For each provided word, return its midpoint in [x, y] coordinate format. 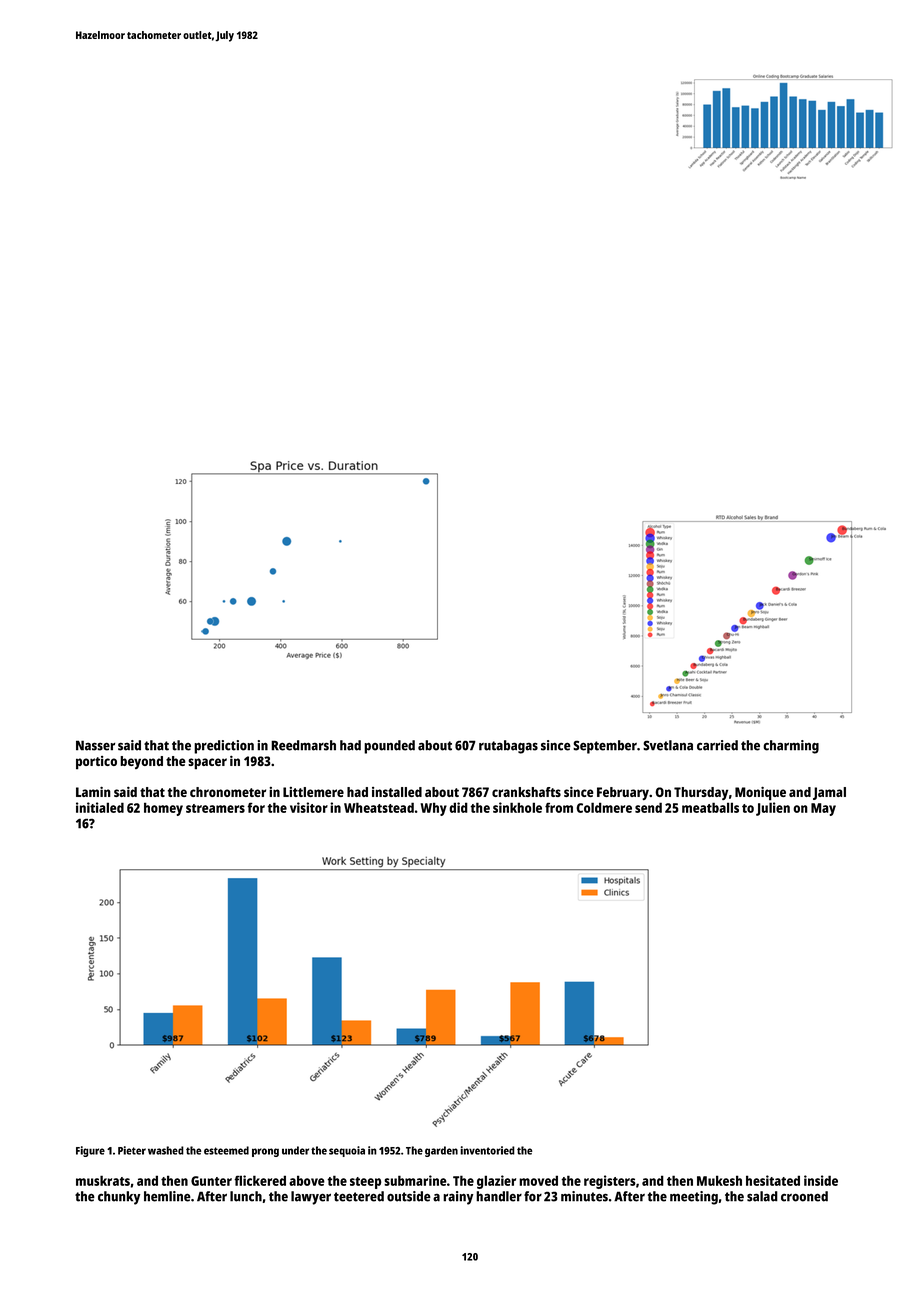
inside [821, 1180]
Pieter [132, 1150]
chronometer [228, 792]
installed [397, 792]
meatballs [710, 807]
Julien [773, 809]
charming [791, 747]
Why [433, 809]
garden [441, 1151]
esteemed [226, 1150]
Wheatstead [379, 807]
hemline [167, 1196]
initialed [100, 807]
